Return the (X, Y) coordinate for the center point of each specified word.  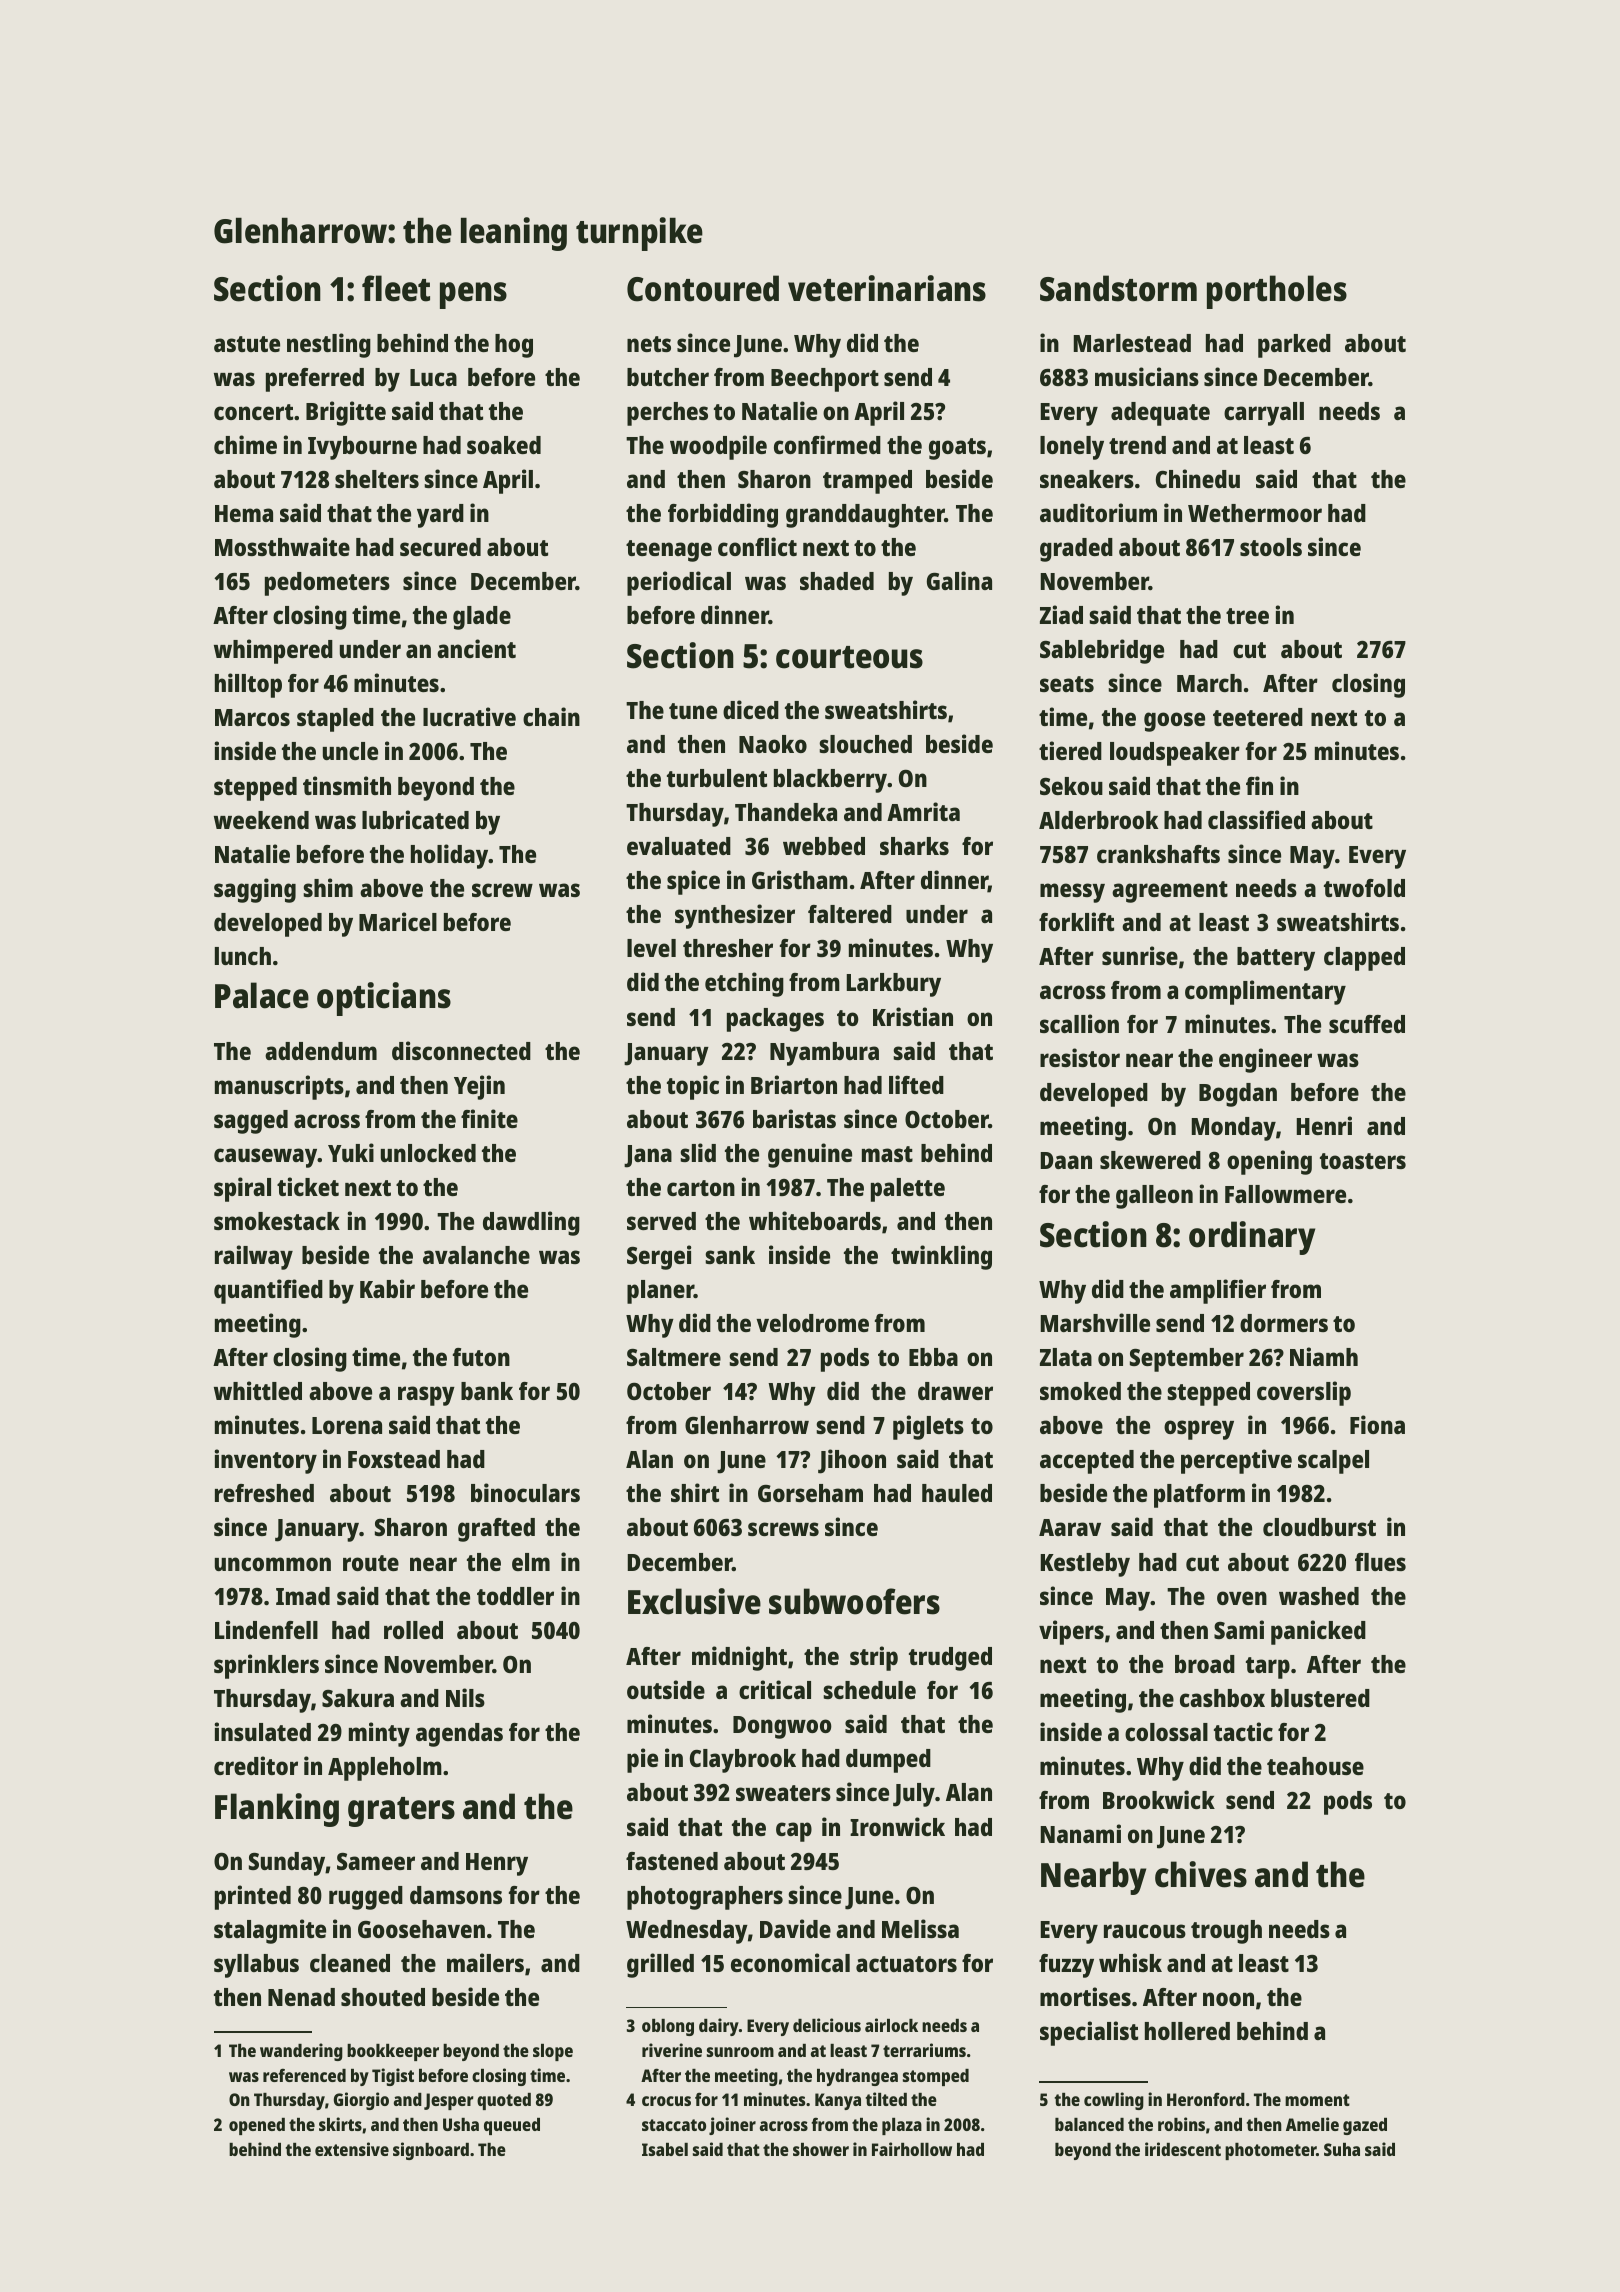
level (651, 948)
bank (487, 1391)
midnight (739, 1658)
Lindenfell (266, 1629)
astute (247, 344)
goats (957, 449)
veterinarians (887, 288)
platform (1199, 1496)
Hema (244, 513)
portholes (1277, 292)
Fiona (1377, 1424)
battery (1276, 959)
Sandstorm (1118, 288)
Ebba (933, 1357)
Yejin (479, 1087)
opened (257, 2126)
